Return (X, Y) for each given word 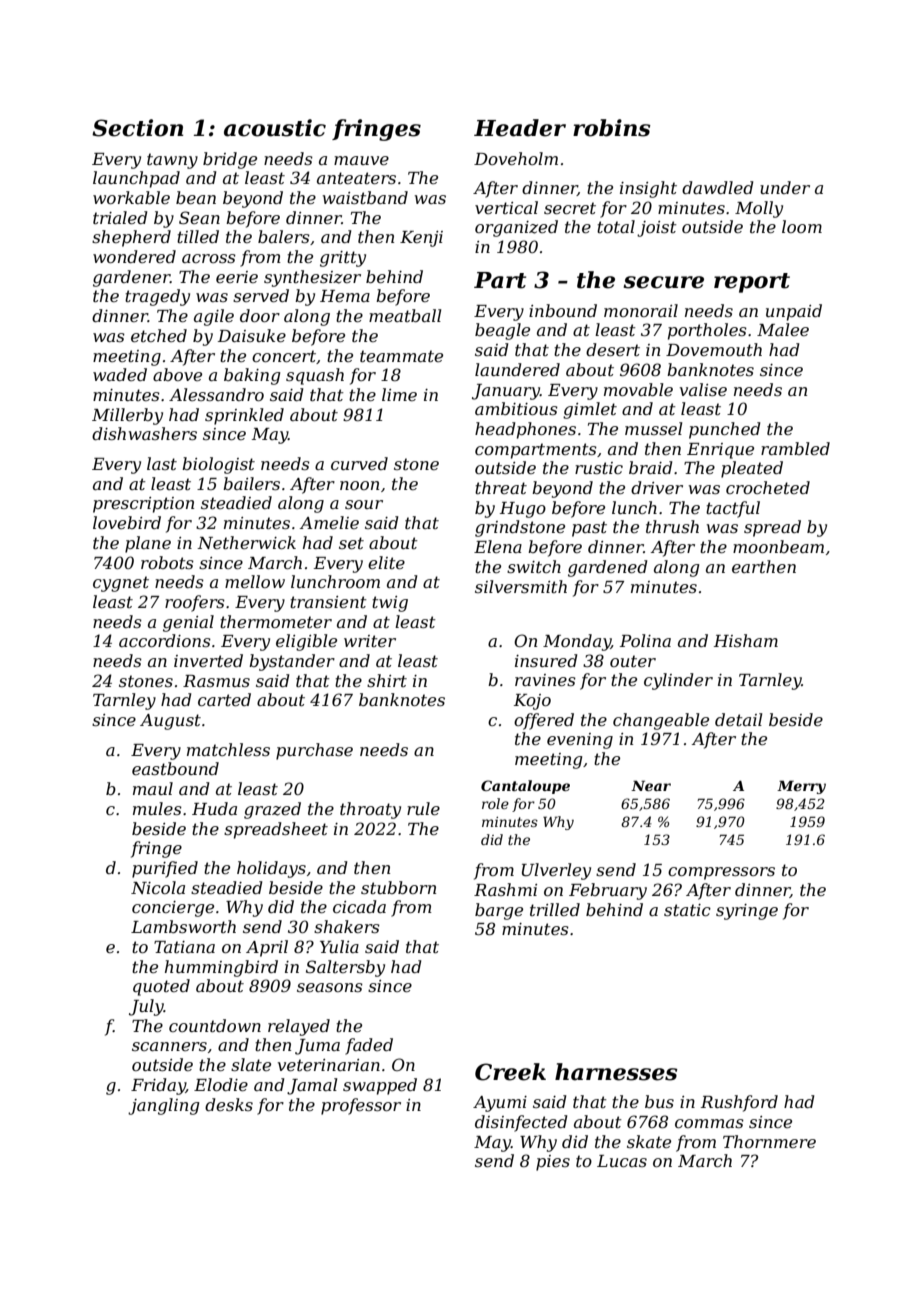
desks (229, 1104)
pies (553, 1163)
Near (651, 785)
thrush (672, 526)
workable (131, 197)
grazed (272, 810)
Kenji (421, 239)
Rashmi (505, 889)
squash (315, 376)
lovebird (127, 522)
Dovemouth (714, 349)
